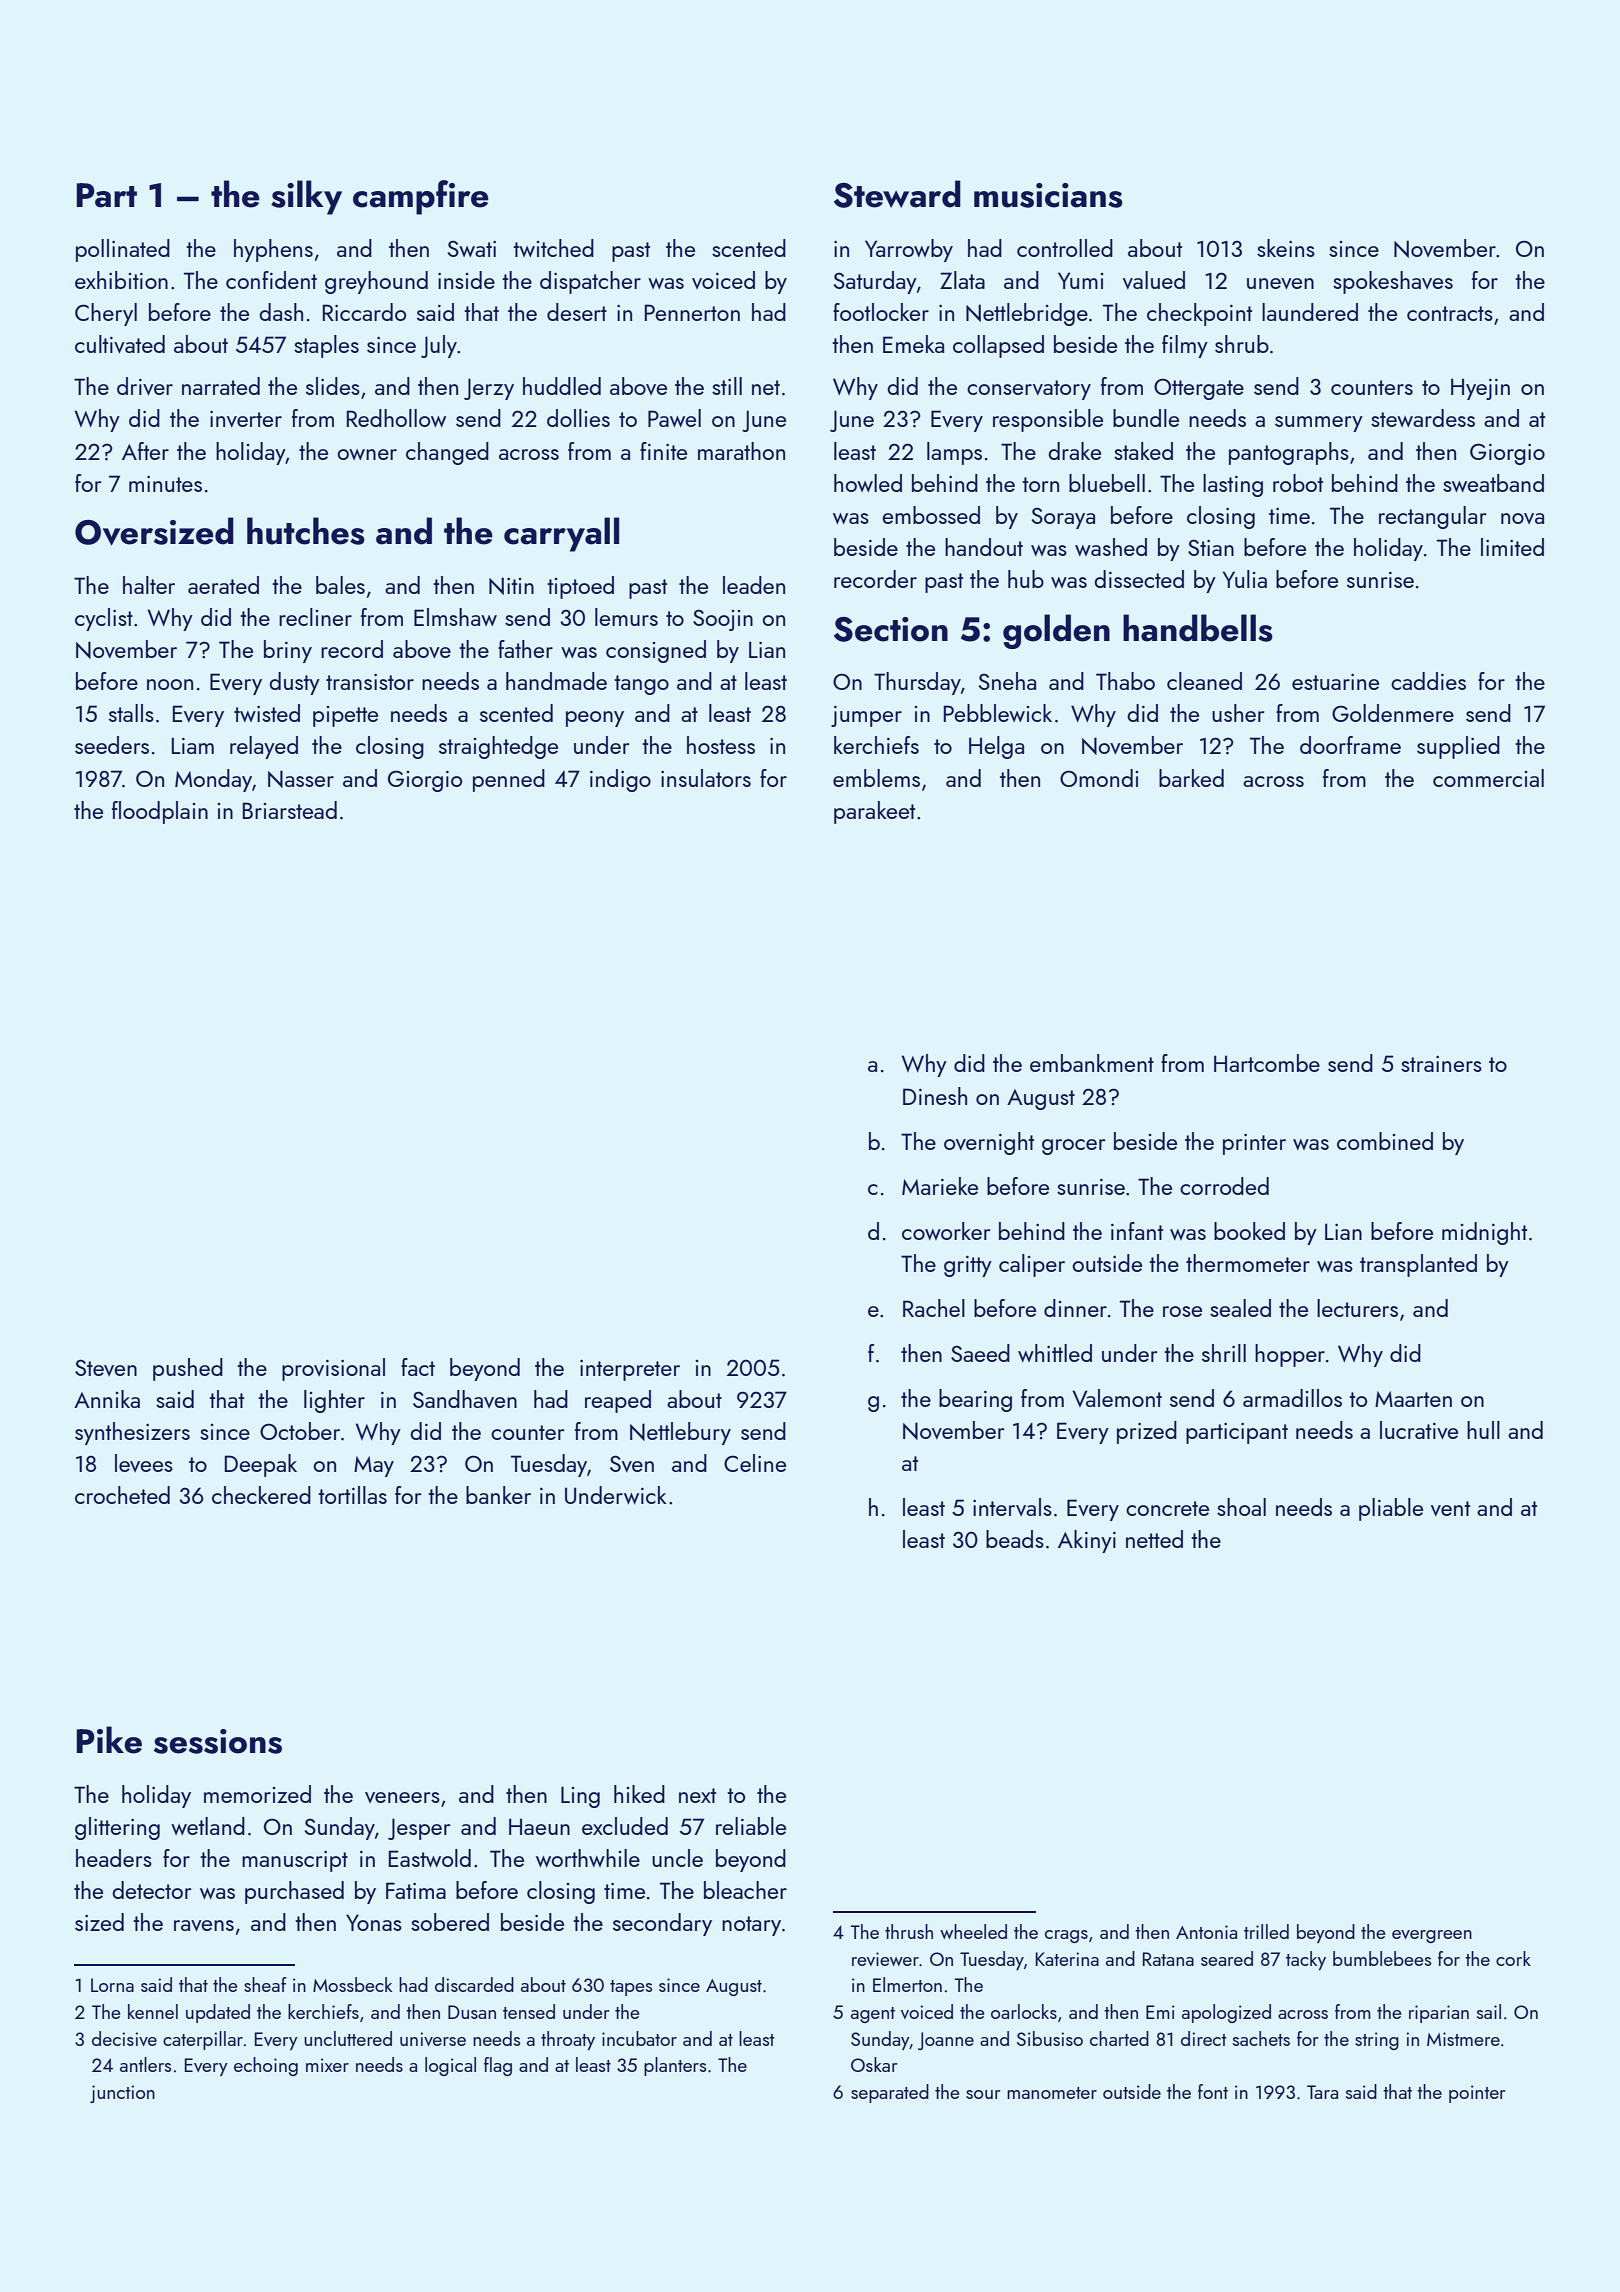  Describe the element at coordinates (1441, 1064) in the image. I see `strainers` at that location.
